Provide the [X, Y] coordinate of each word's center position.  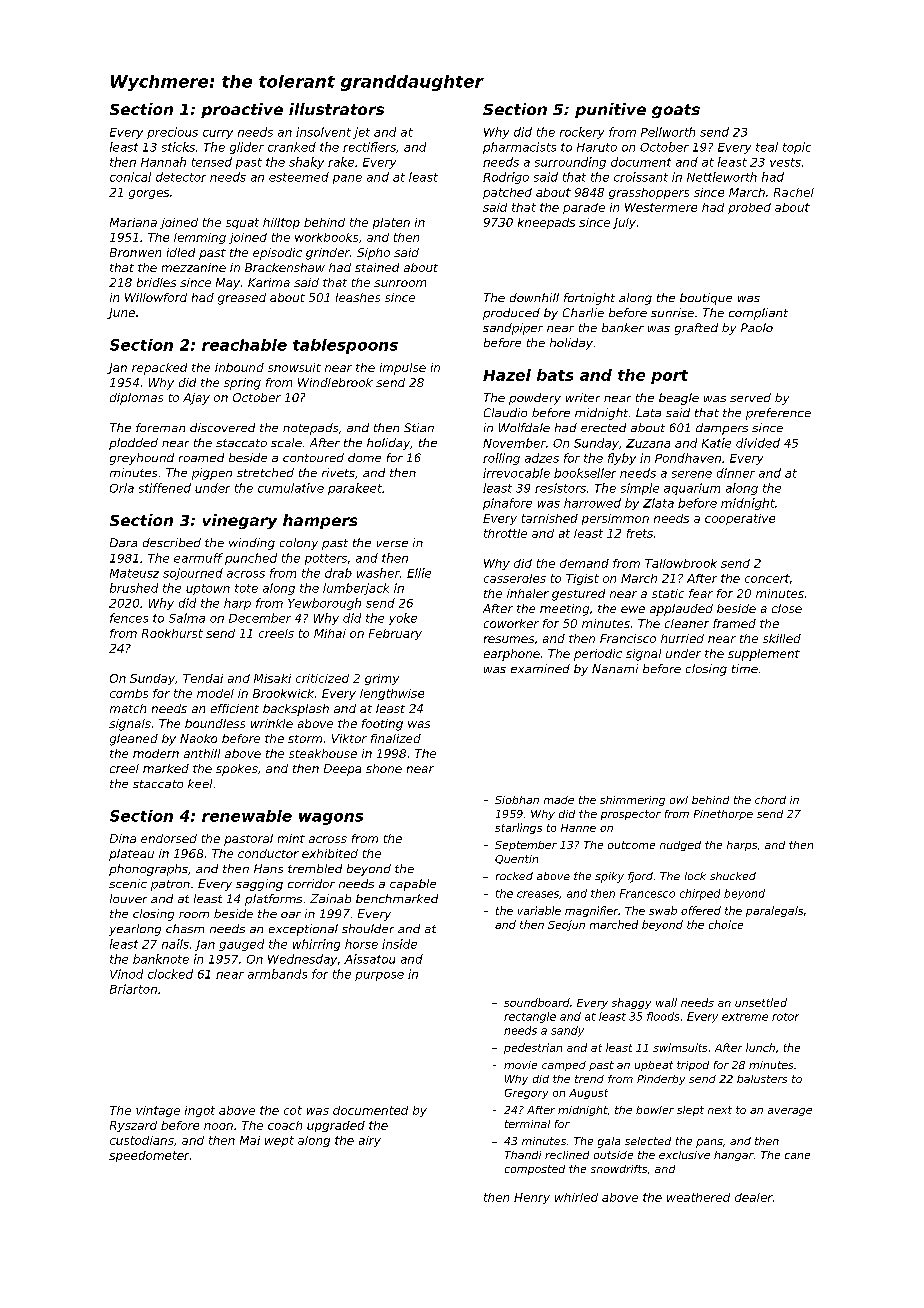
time [745, 668]
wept [279, 1141]
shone [384, 768]
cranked [292, 147]
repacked [159, 369]
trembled [315, 868]
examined [540, 668]
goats [676, 111]
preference [778, 414]
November [514, 443]
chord [770, 800]
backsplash [296, 710]
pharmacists [519, 148]
